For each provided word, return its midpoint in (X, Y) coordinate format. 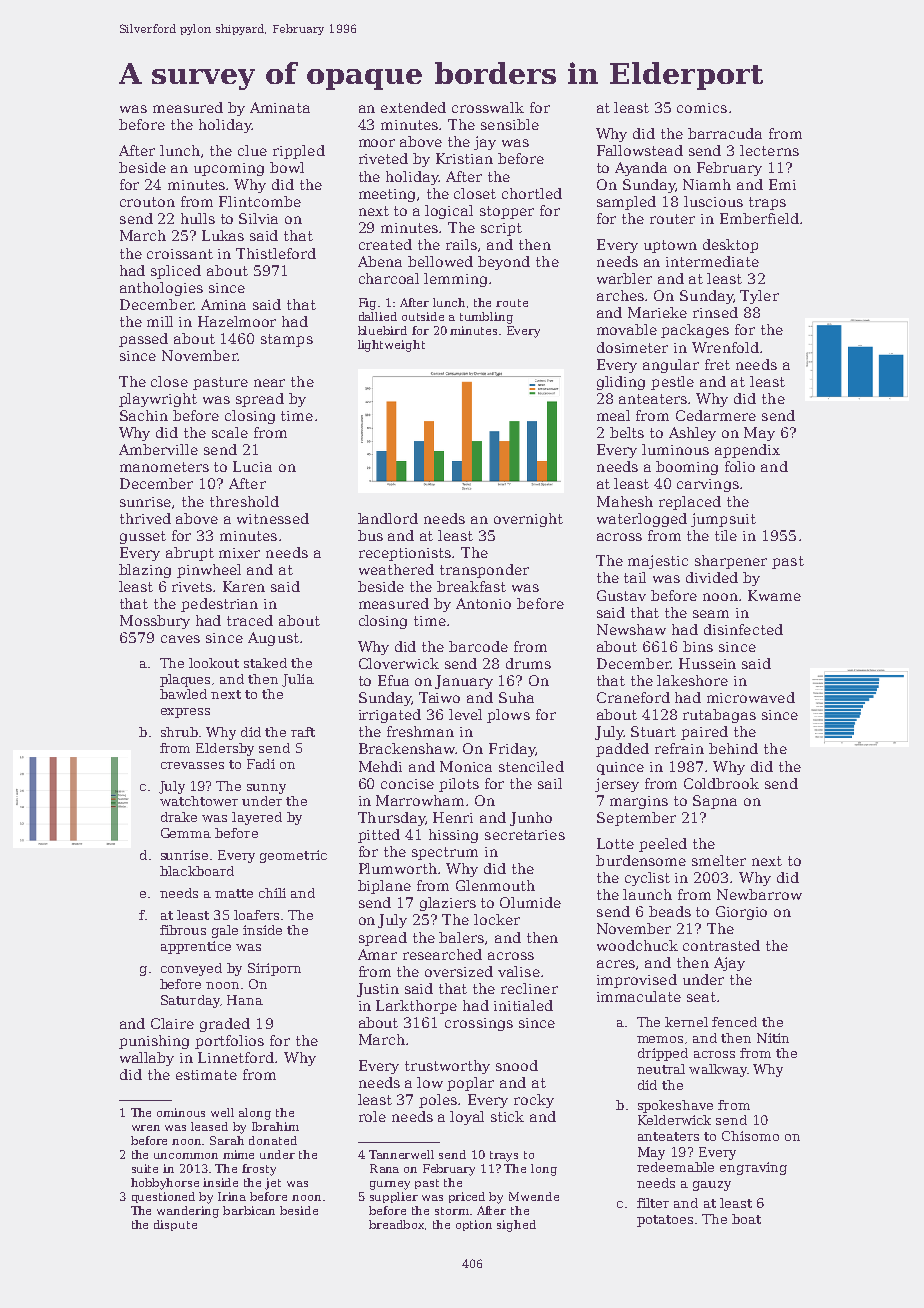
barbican (249, 1210)
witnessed (273, 518)
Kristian (464, 158)
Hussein (707, 663)
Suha (516, 697)
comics (702, 108)
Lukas (223, 235)
